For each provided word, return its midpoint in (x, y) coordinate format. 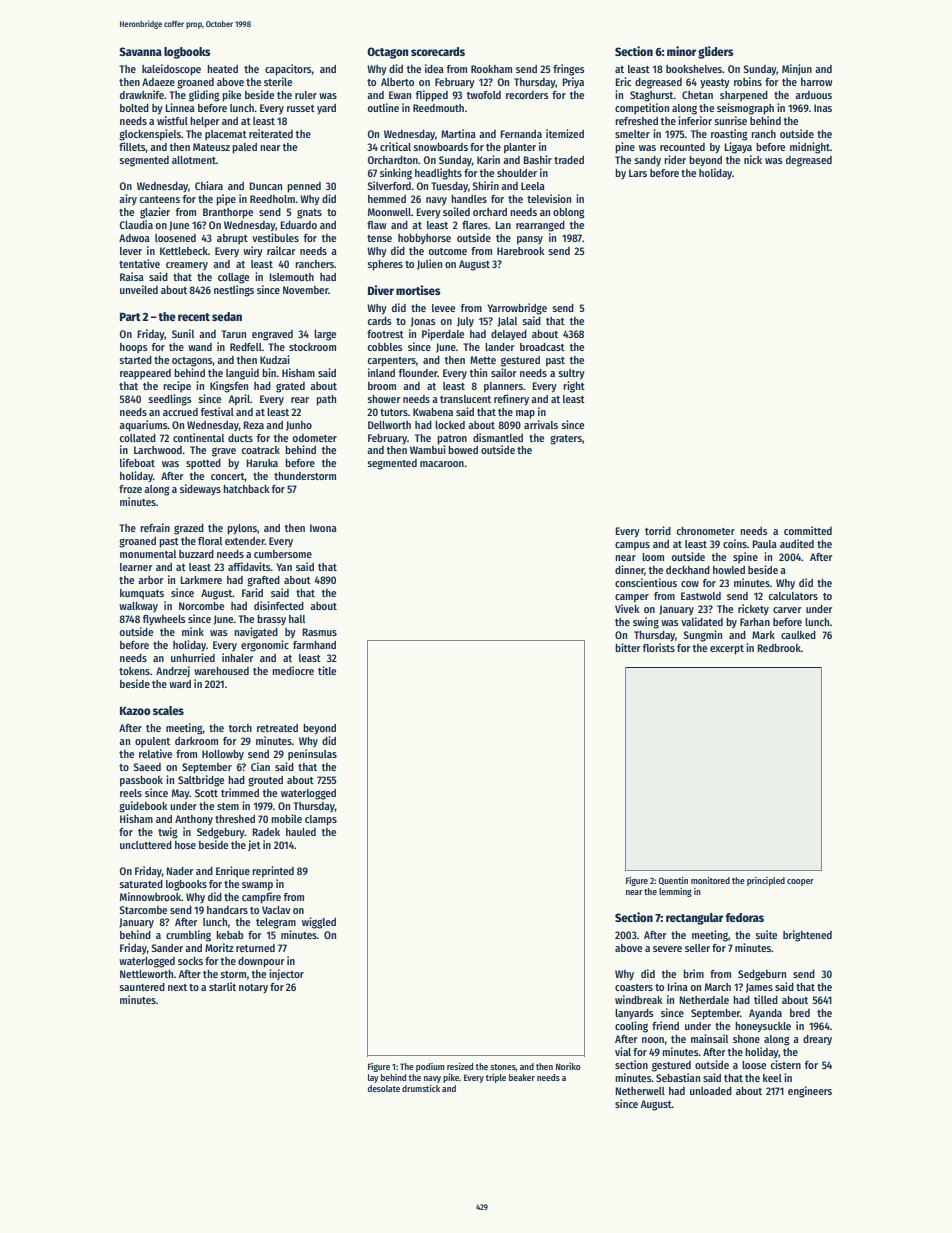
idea (434, 68)
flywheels (164, 620)
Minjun (797, 69)
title (327, 670)
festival (217, 411)
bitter (628, 647)
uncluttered (146, 845)
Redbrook (779, 648)
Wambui (428, 449)
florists (659, 647)
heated (222, 69)
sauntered (142, 987)
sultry (571, 374)
